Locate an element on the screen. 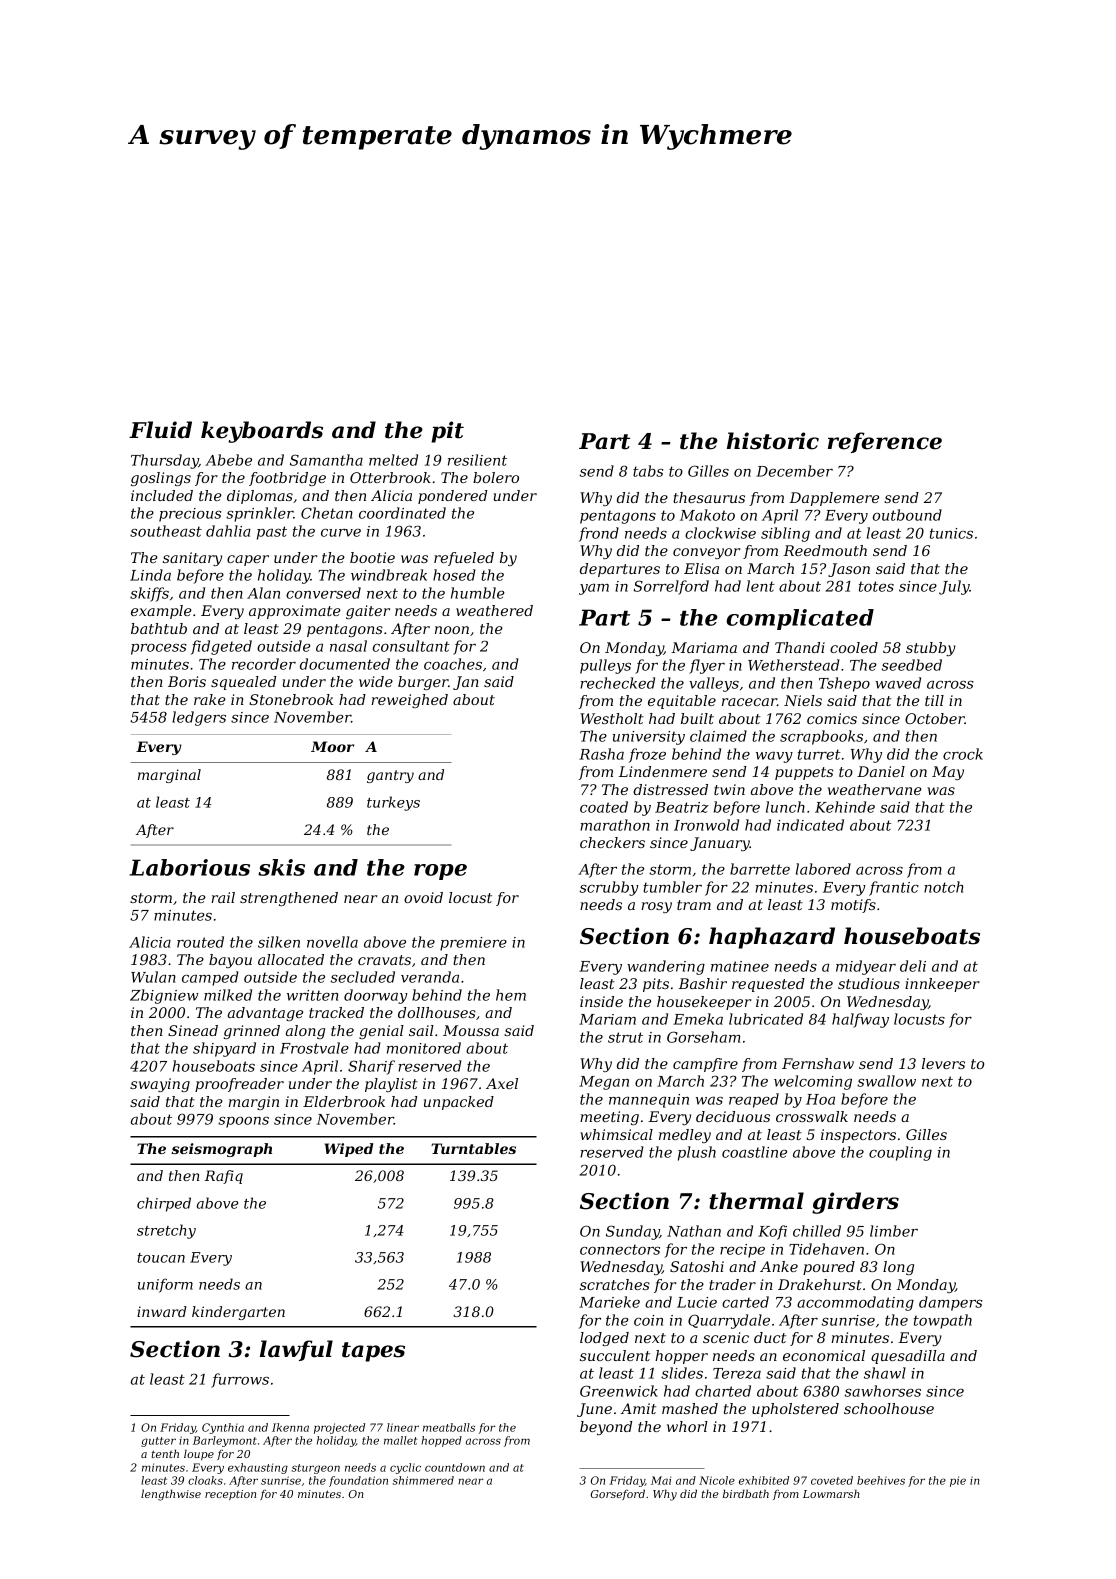 Image resolution: width=1116 pixels, height=1579 pixels. rope is located at coordinates (440, 872).
